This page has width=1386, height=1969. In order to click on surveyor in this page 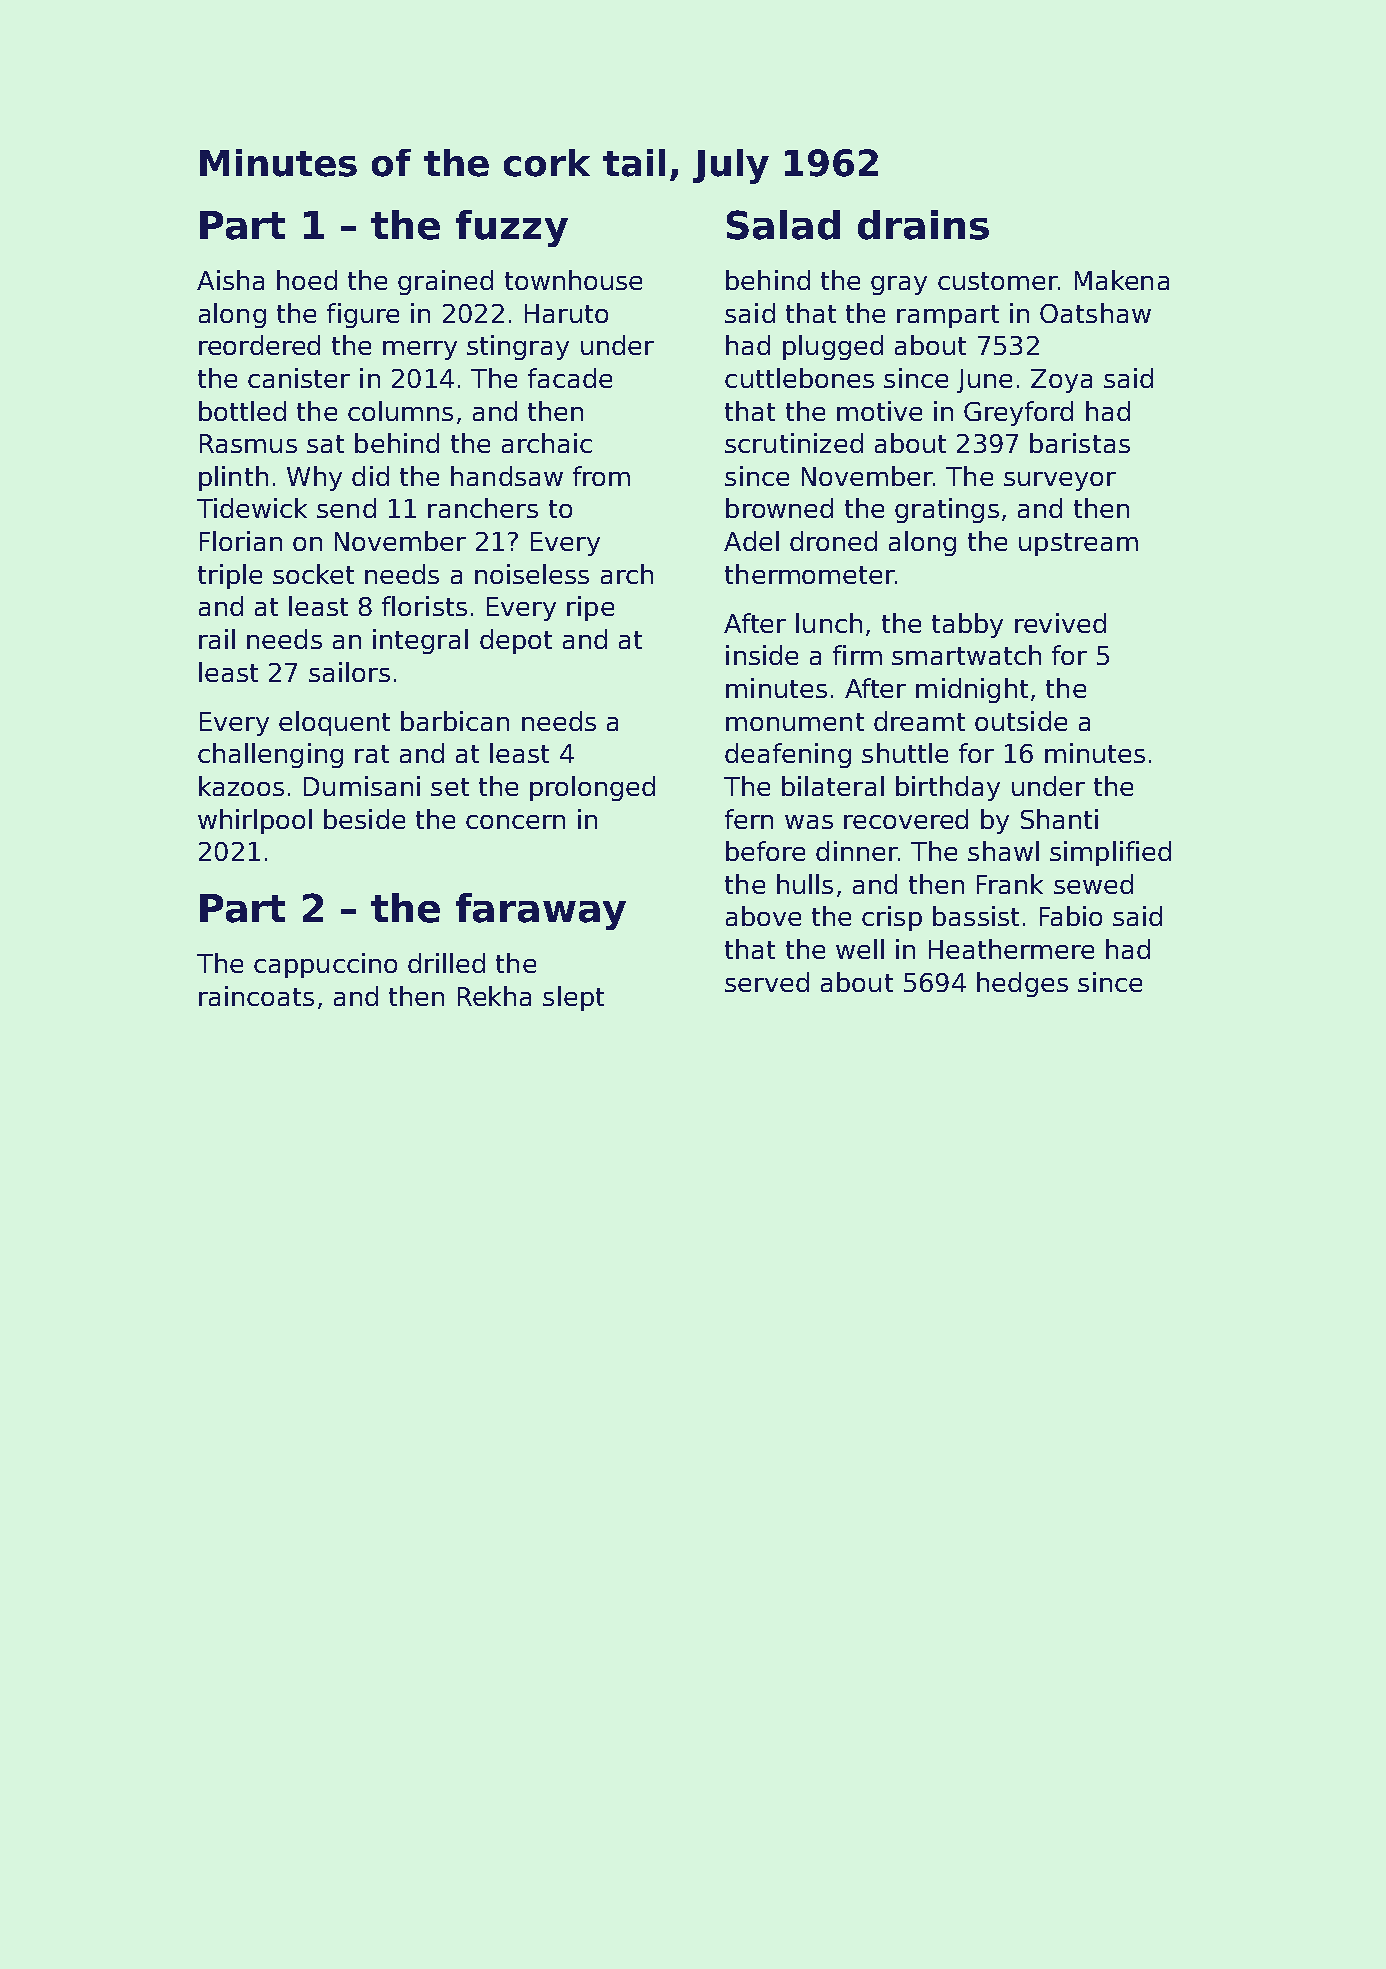, I will do `click(1060, 481)`.
